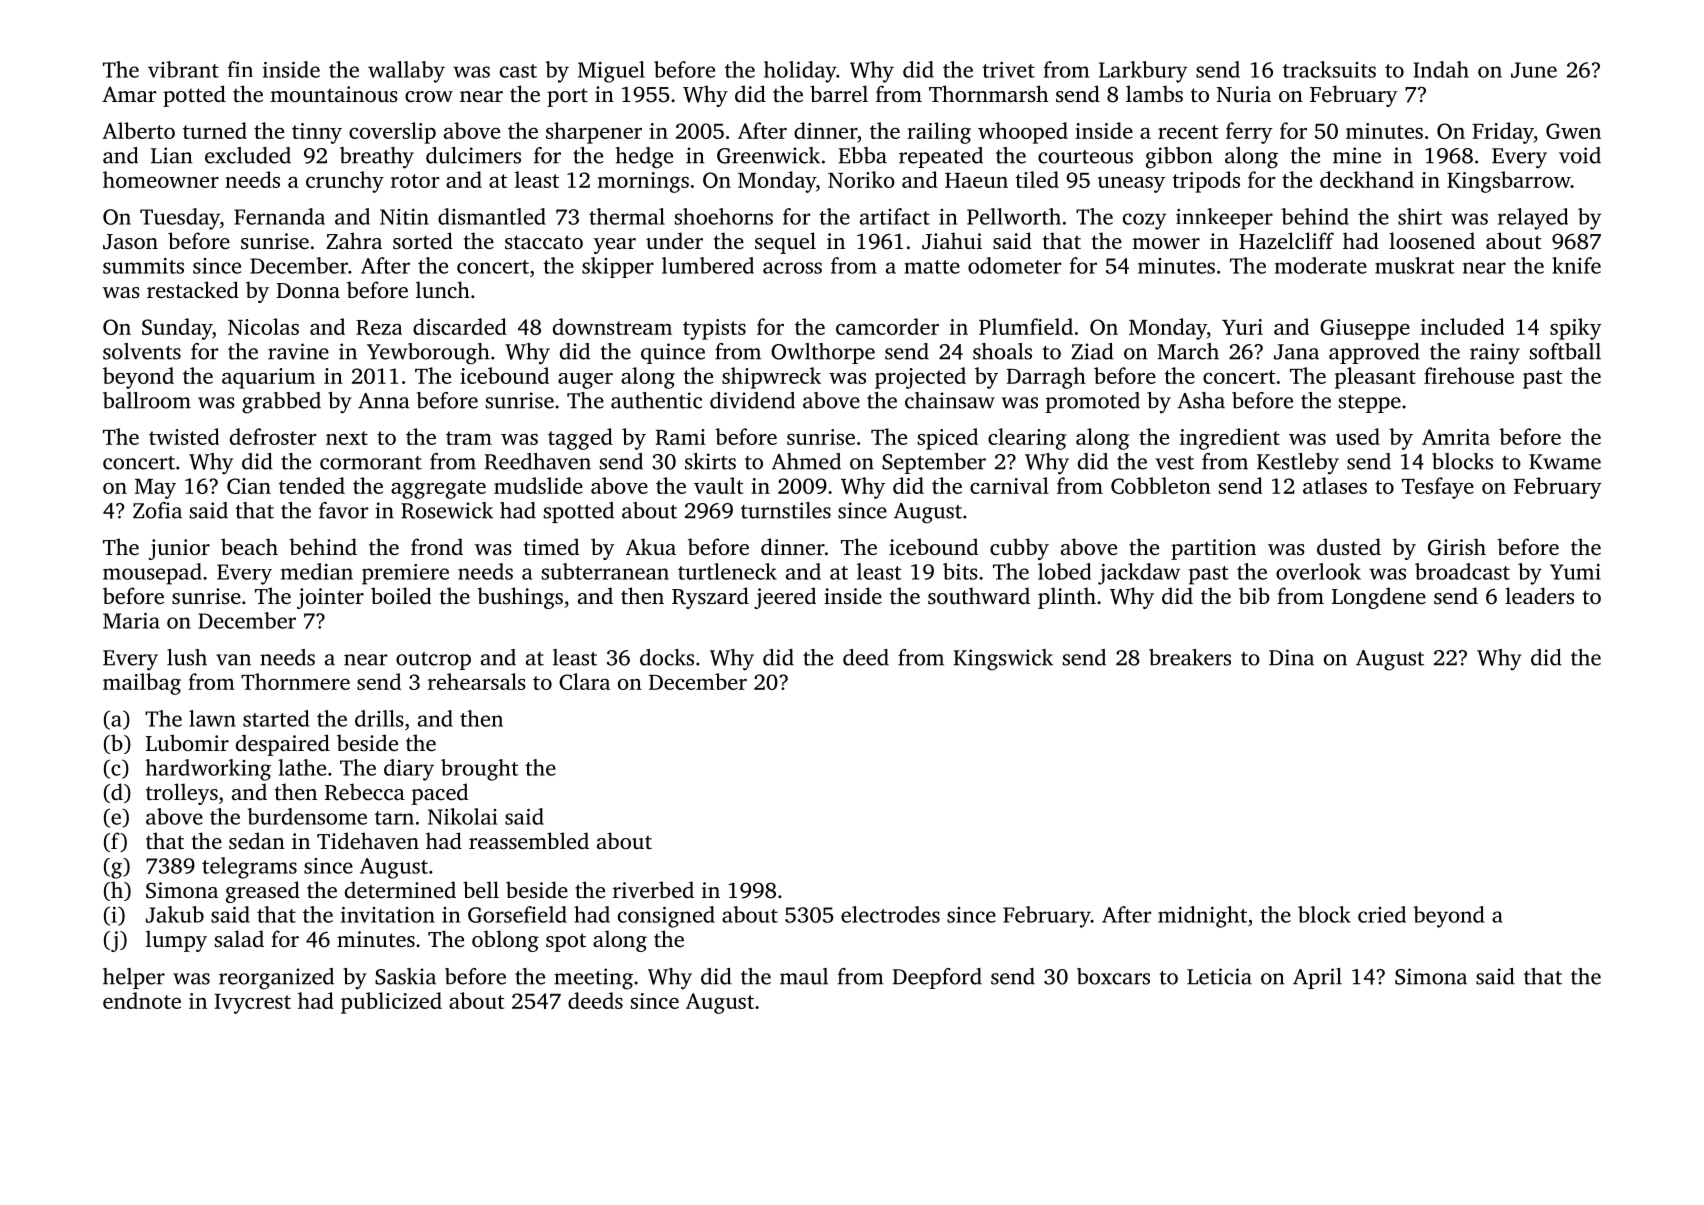 The image size is (1704, 1205). I want to click on Nicolas, so click(263, 326).
